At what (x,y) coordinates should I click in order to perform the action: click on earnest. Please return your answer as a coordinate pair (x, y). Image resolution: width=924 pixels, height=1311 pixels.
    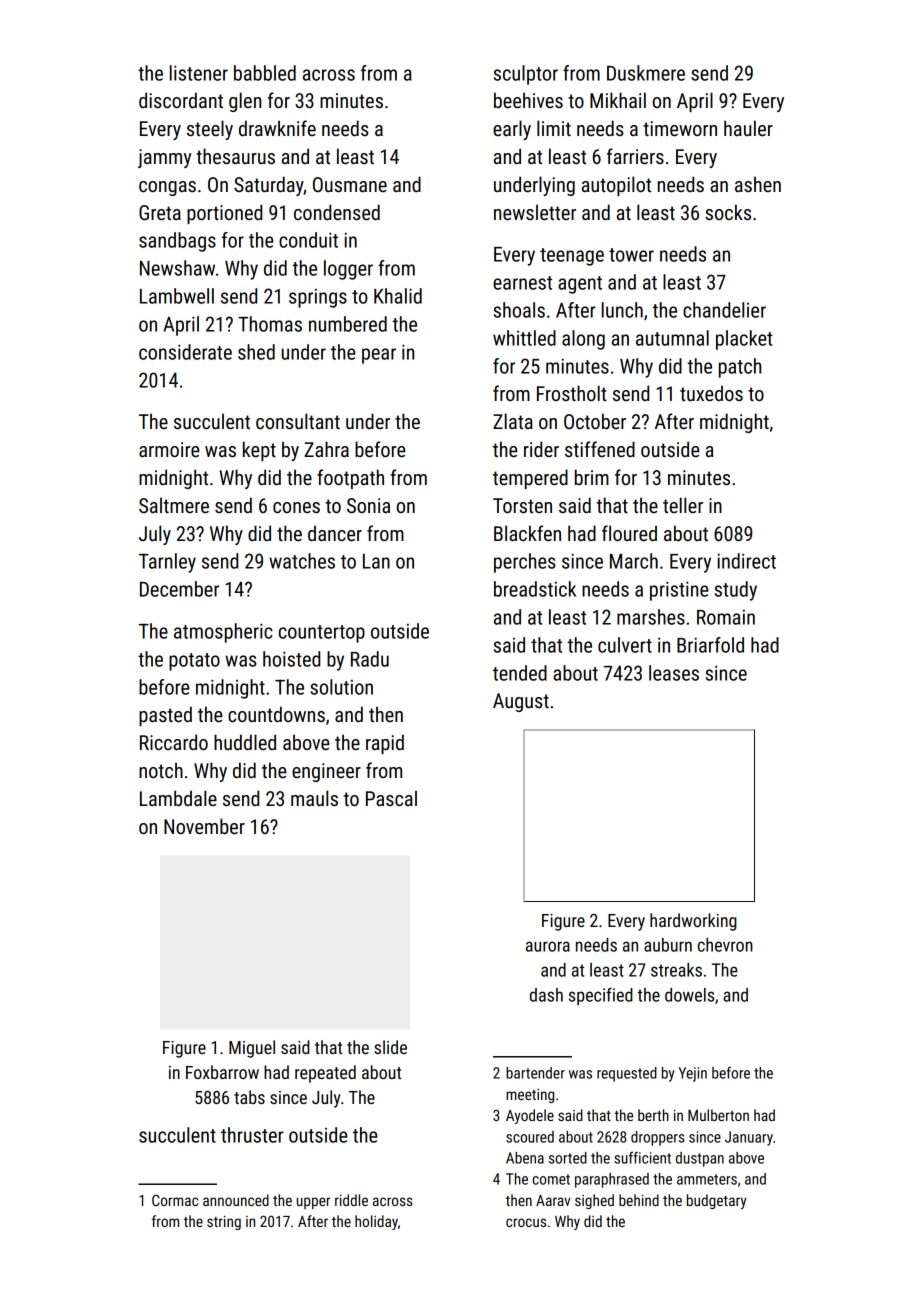
    Looking at the image, I should click on (522, 283).
